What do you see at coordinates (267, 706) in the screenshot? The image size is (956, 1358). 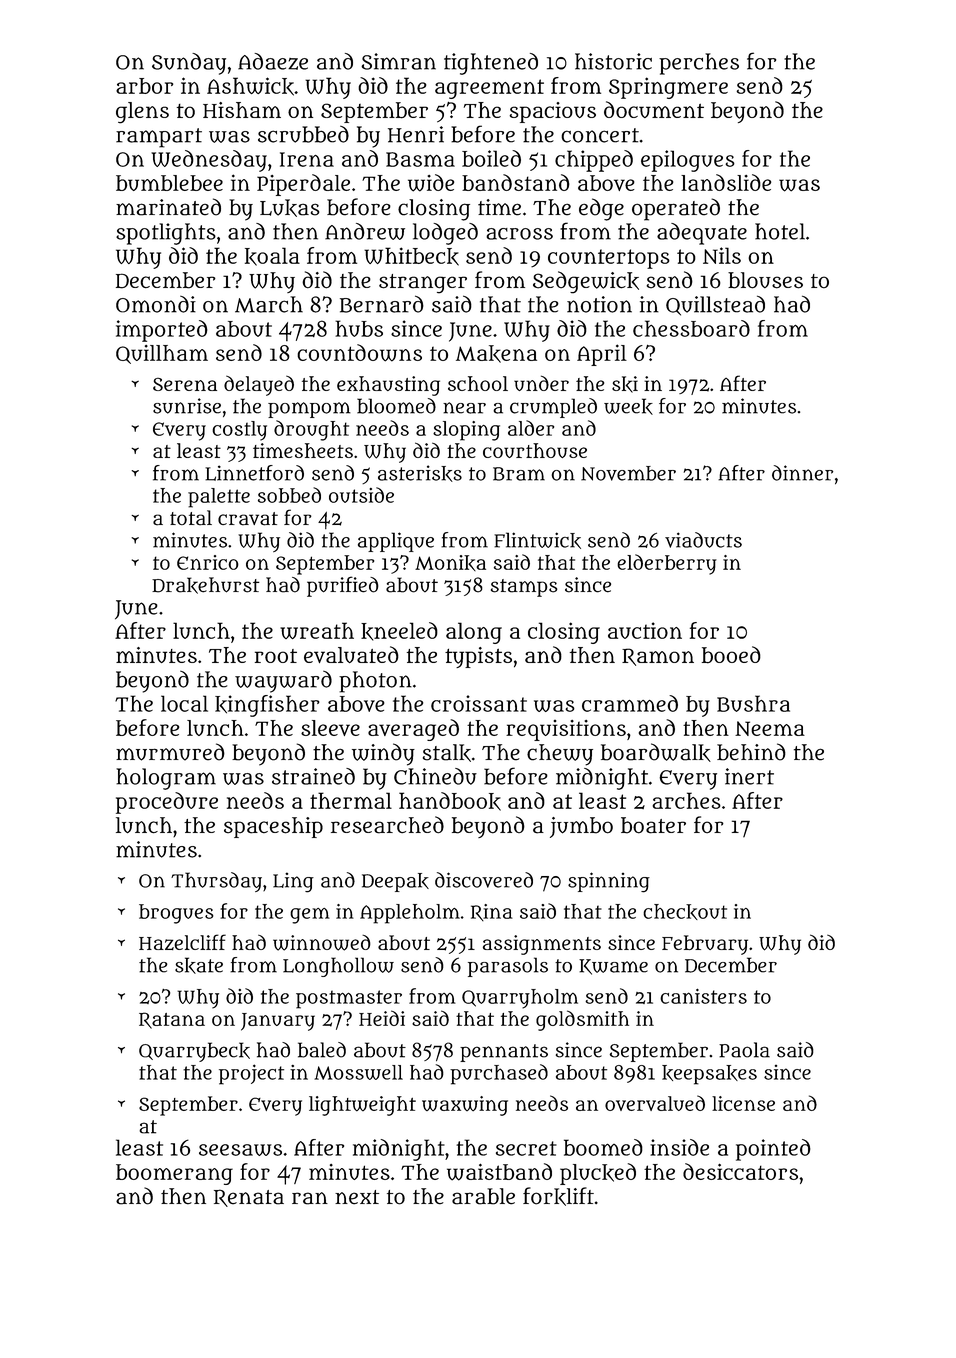 I see `kingfisher` at bounding box center [267, 706].
